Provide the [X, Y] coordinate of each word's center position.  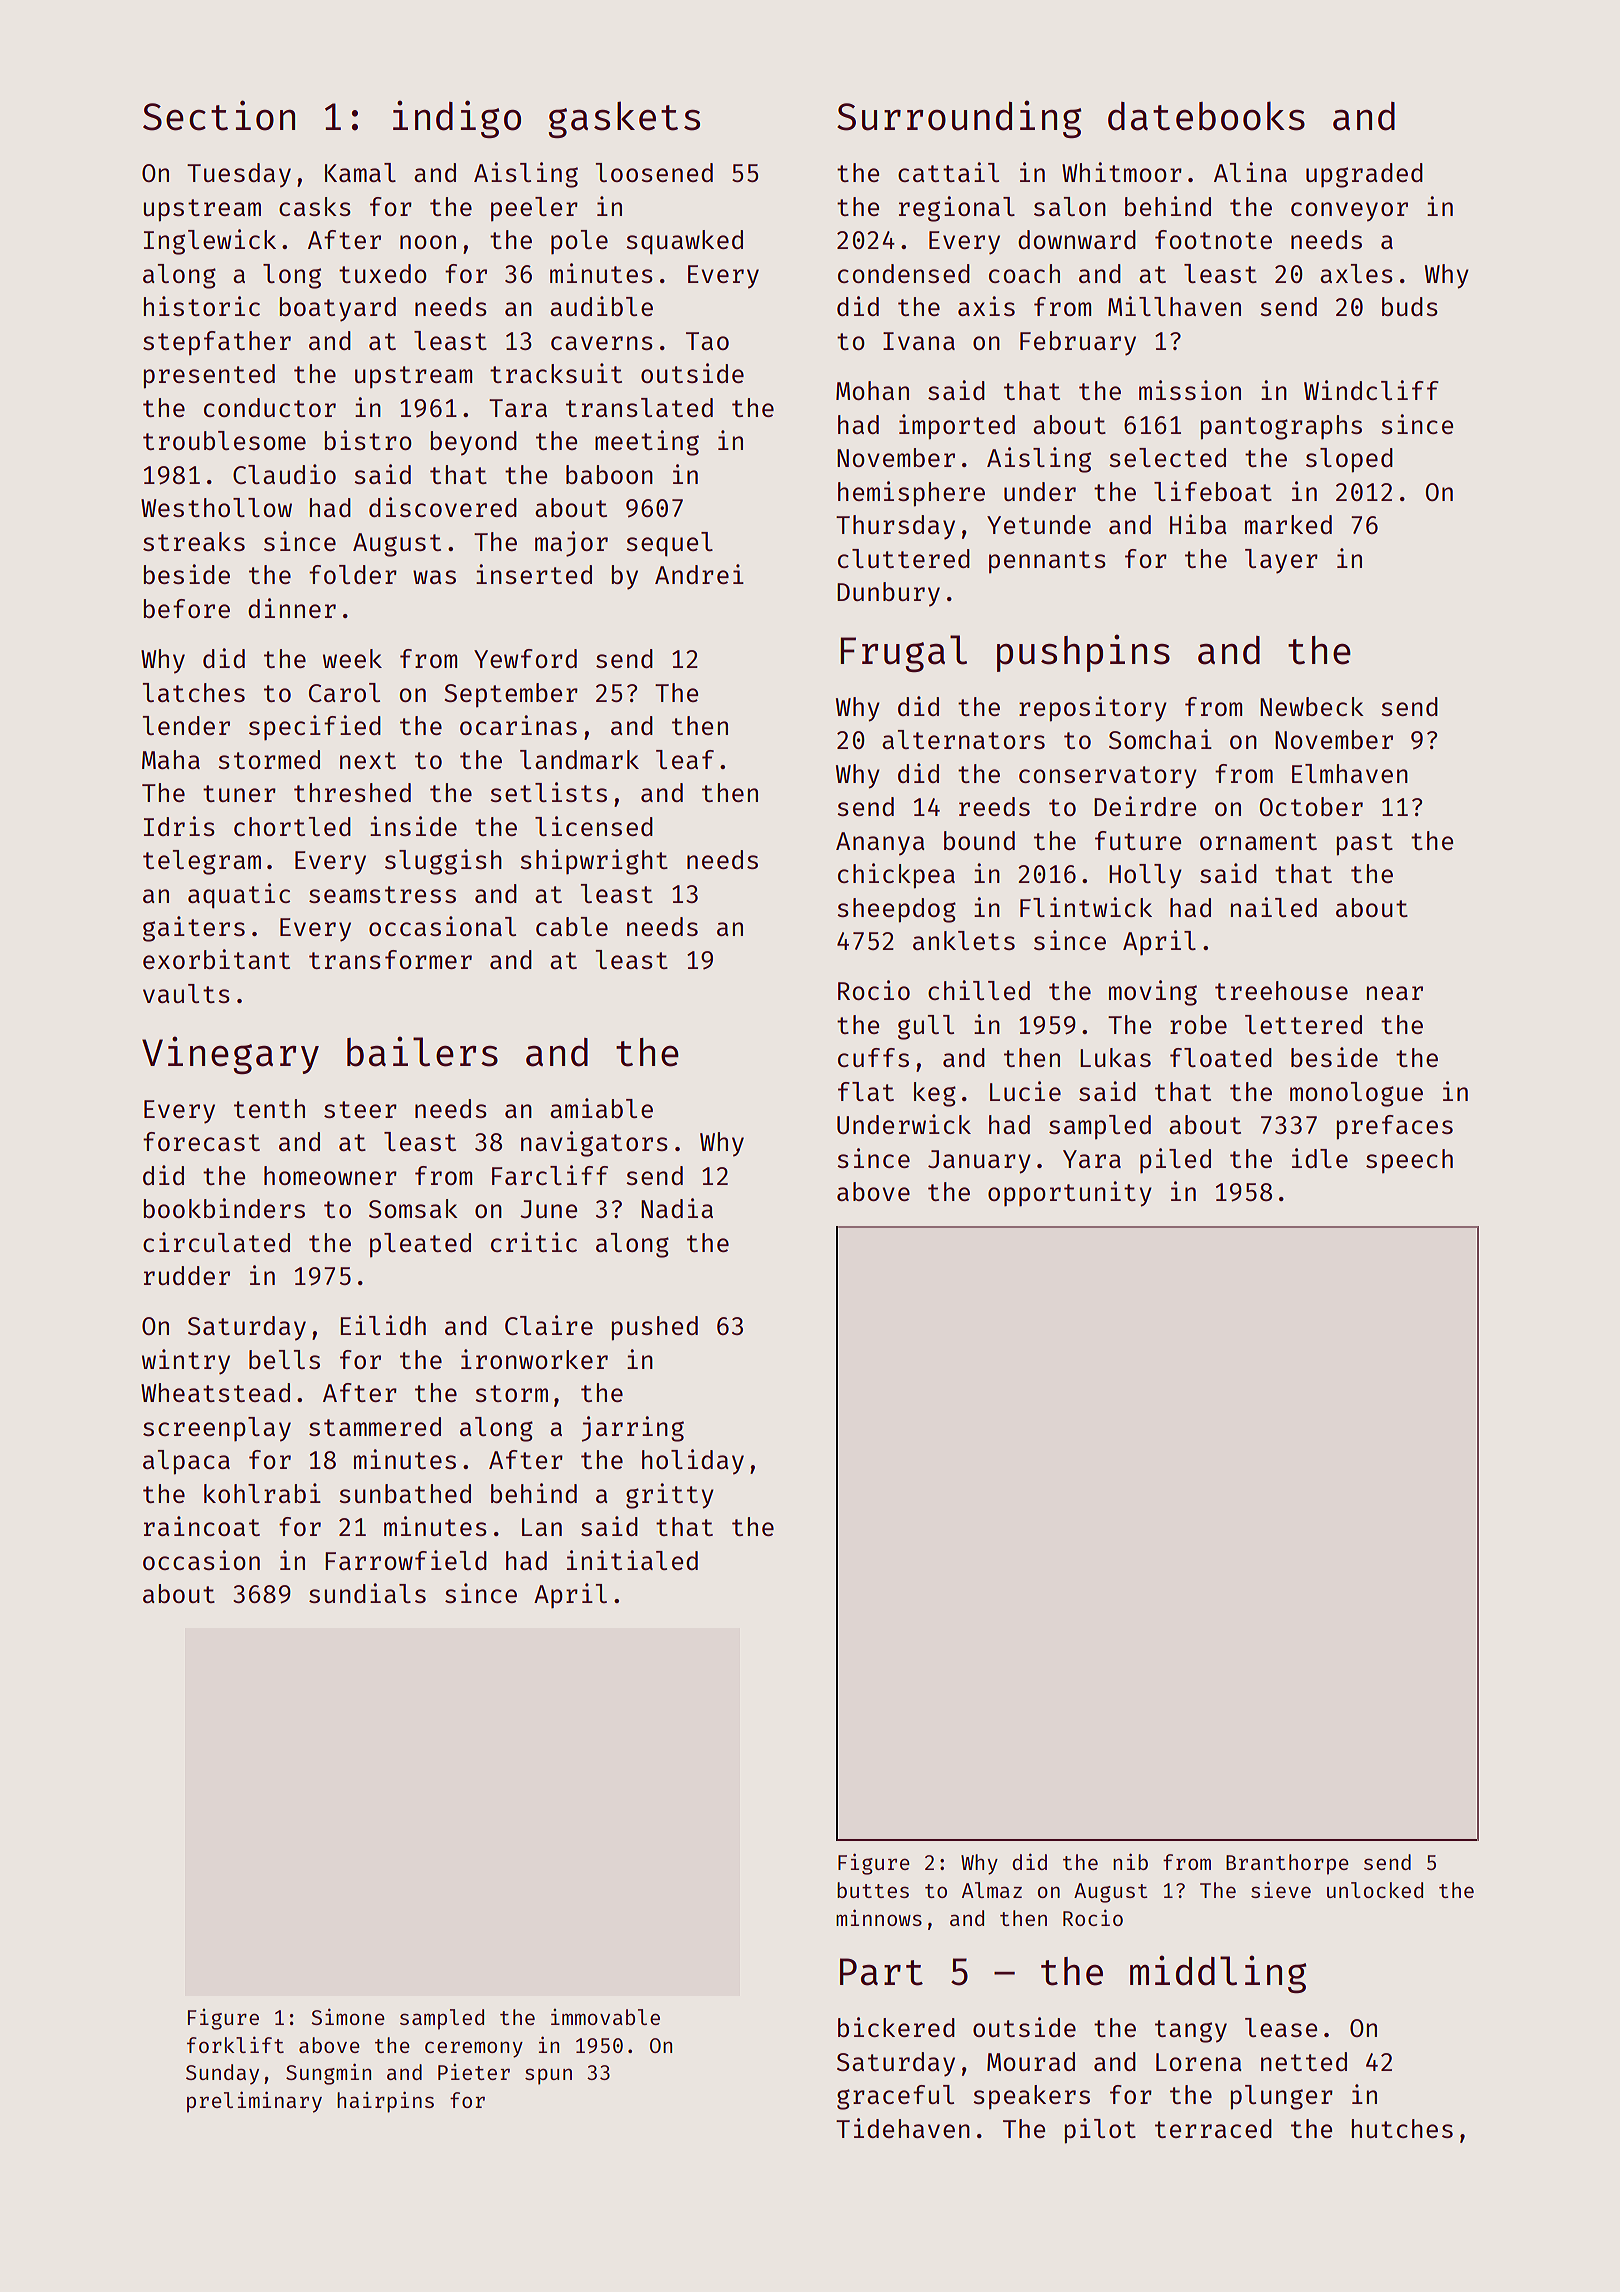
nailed [1273, 907]
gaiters [194, 929]
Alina [1250, 172]
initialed [632, 1560]
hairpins [385, 2102]
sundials [367, 1593]
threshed [352, 792]
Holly [1145, 876]
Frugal [903, 653]
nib [1130, 1861]
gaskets [624, 119]
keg [935, 1094]
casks [315, 206]
